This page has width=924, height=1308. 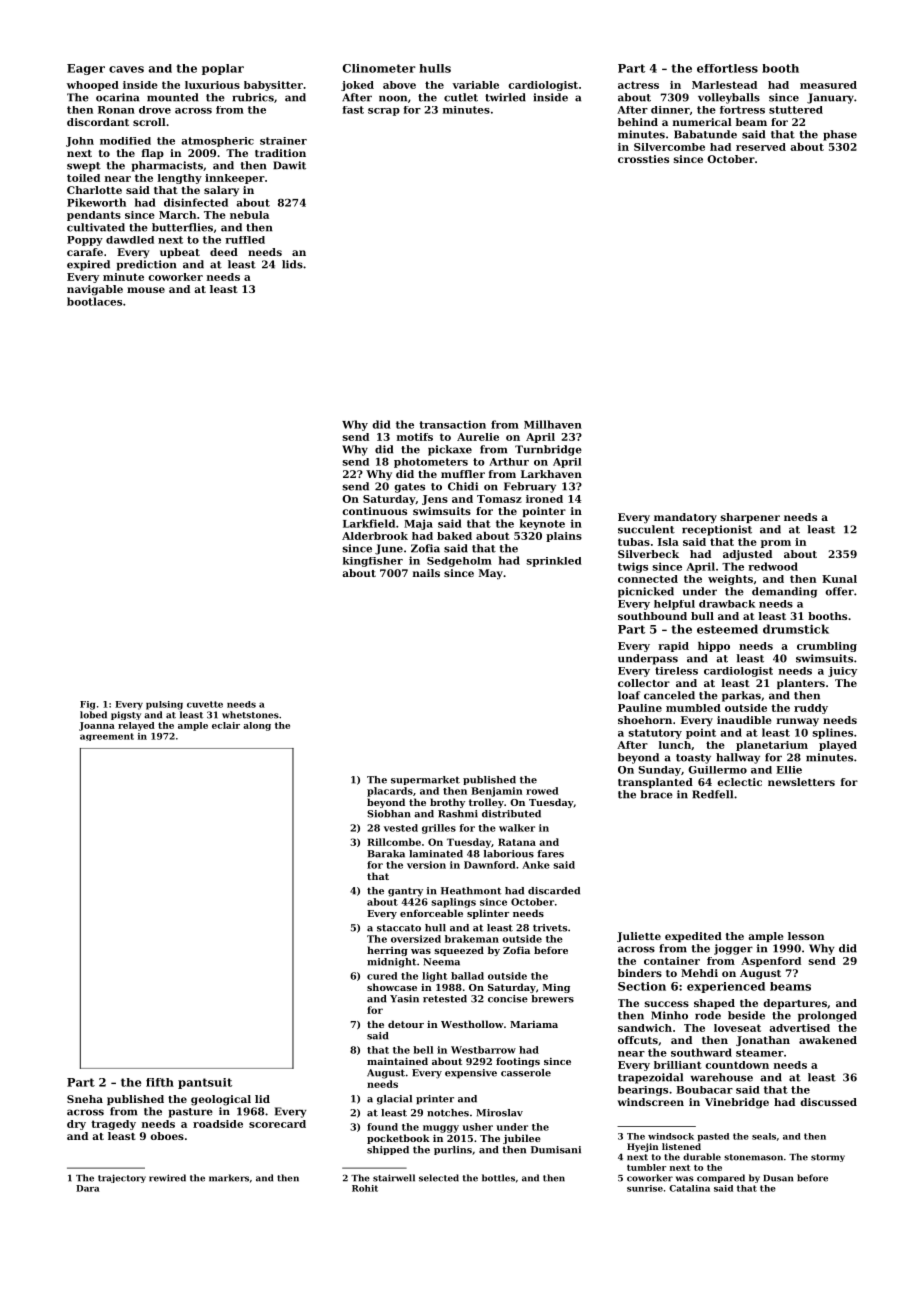 What do you see at coordinates (399, 928) in the page?
I see `staccato` at bounding box center [399, 928].
